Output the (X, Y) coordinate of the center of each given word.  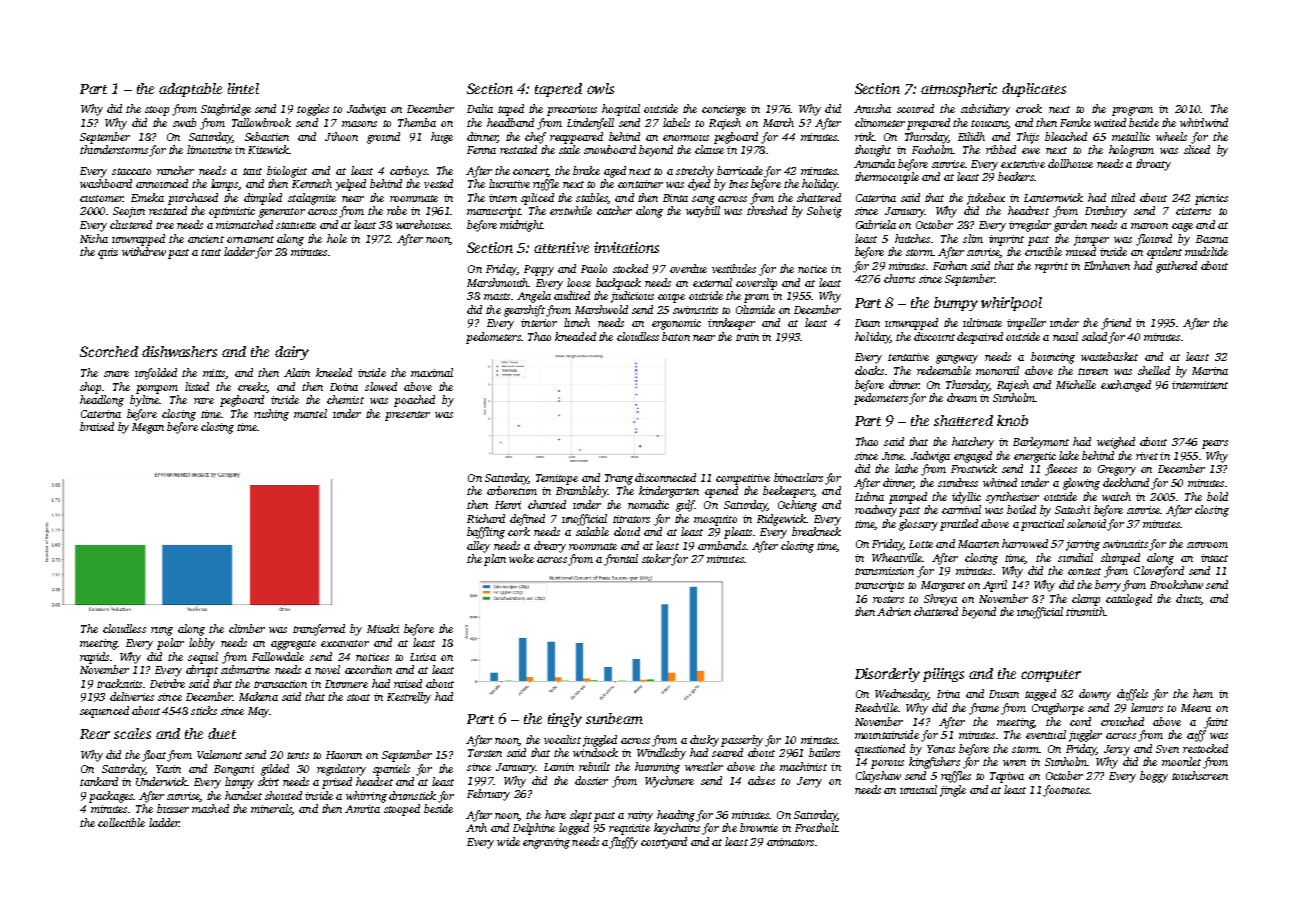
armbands (722, 545)
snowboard (610, 149)
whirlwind (1204, 122)
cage (1182, 227)
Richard (486, 518)
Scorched (109, 351)
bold (1217, 496)
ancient (206, 239)
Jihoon (341, 136)
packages (111, 797)
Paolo (594, 268)
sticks (204, 710)
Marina (1210, 371)
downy (1095, 695)
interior (539, 323)
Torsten (485, 753)
